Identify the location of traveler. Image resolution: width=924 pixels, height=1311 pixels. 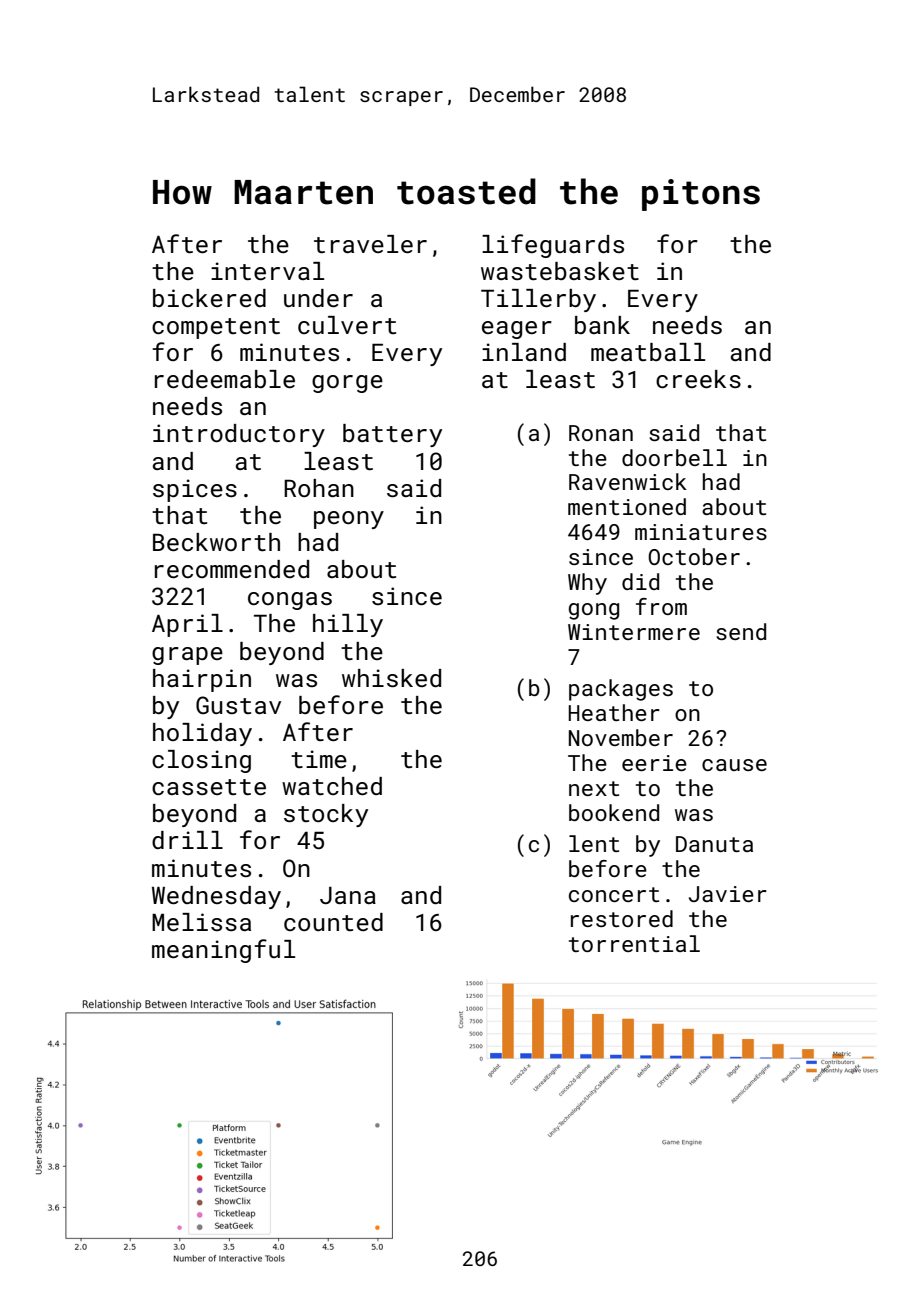
(370, 244).
